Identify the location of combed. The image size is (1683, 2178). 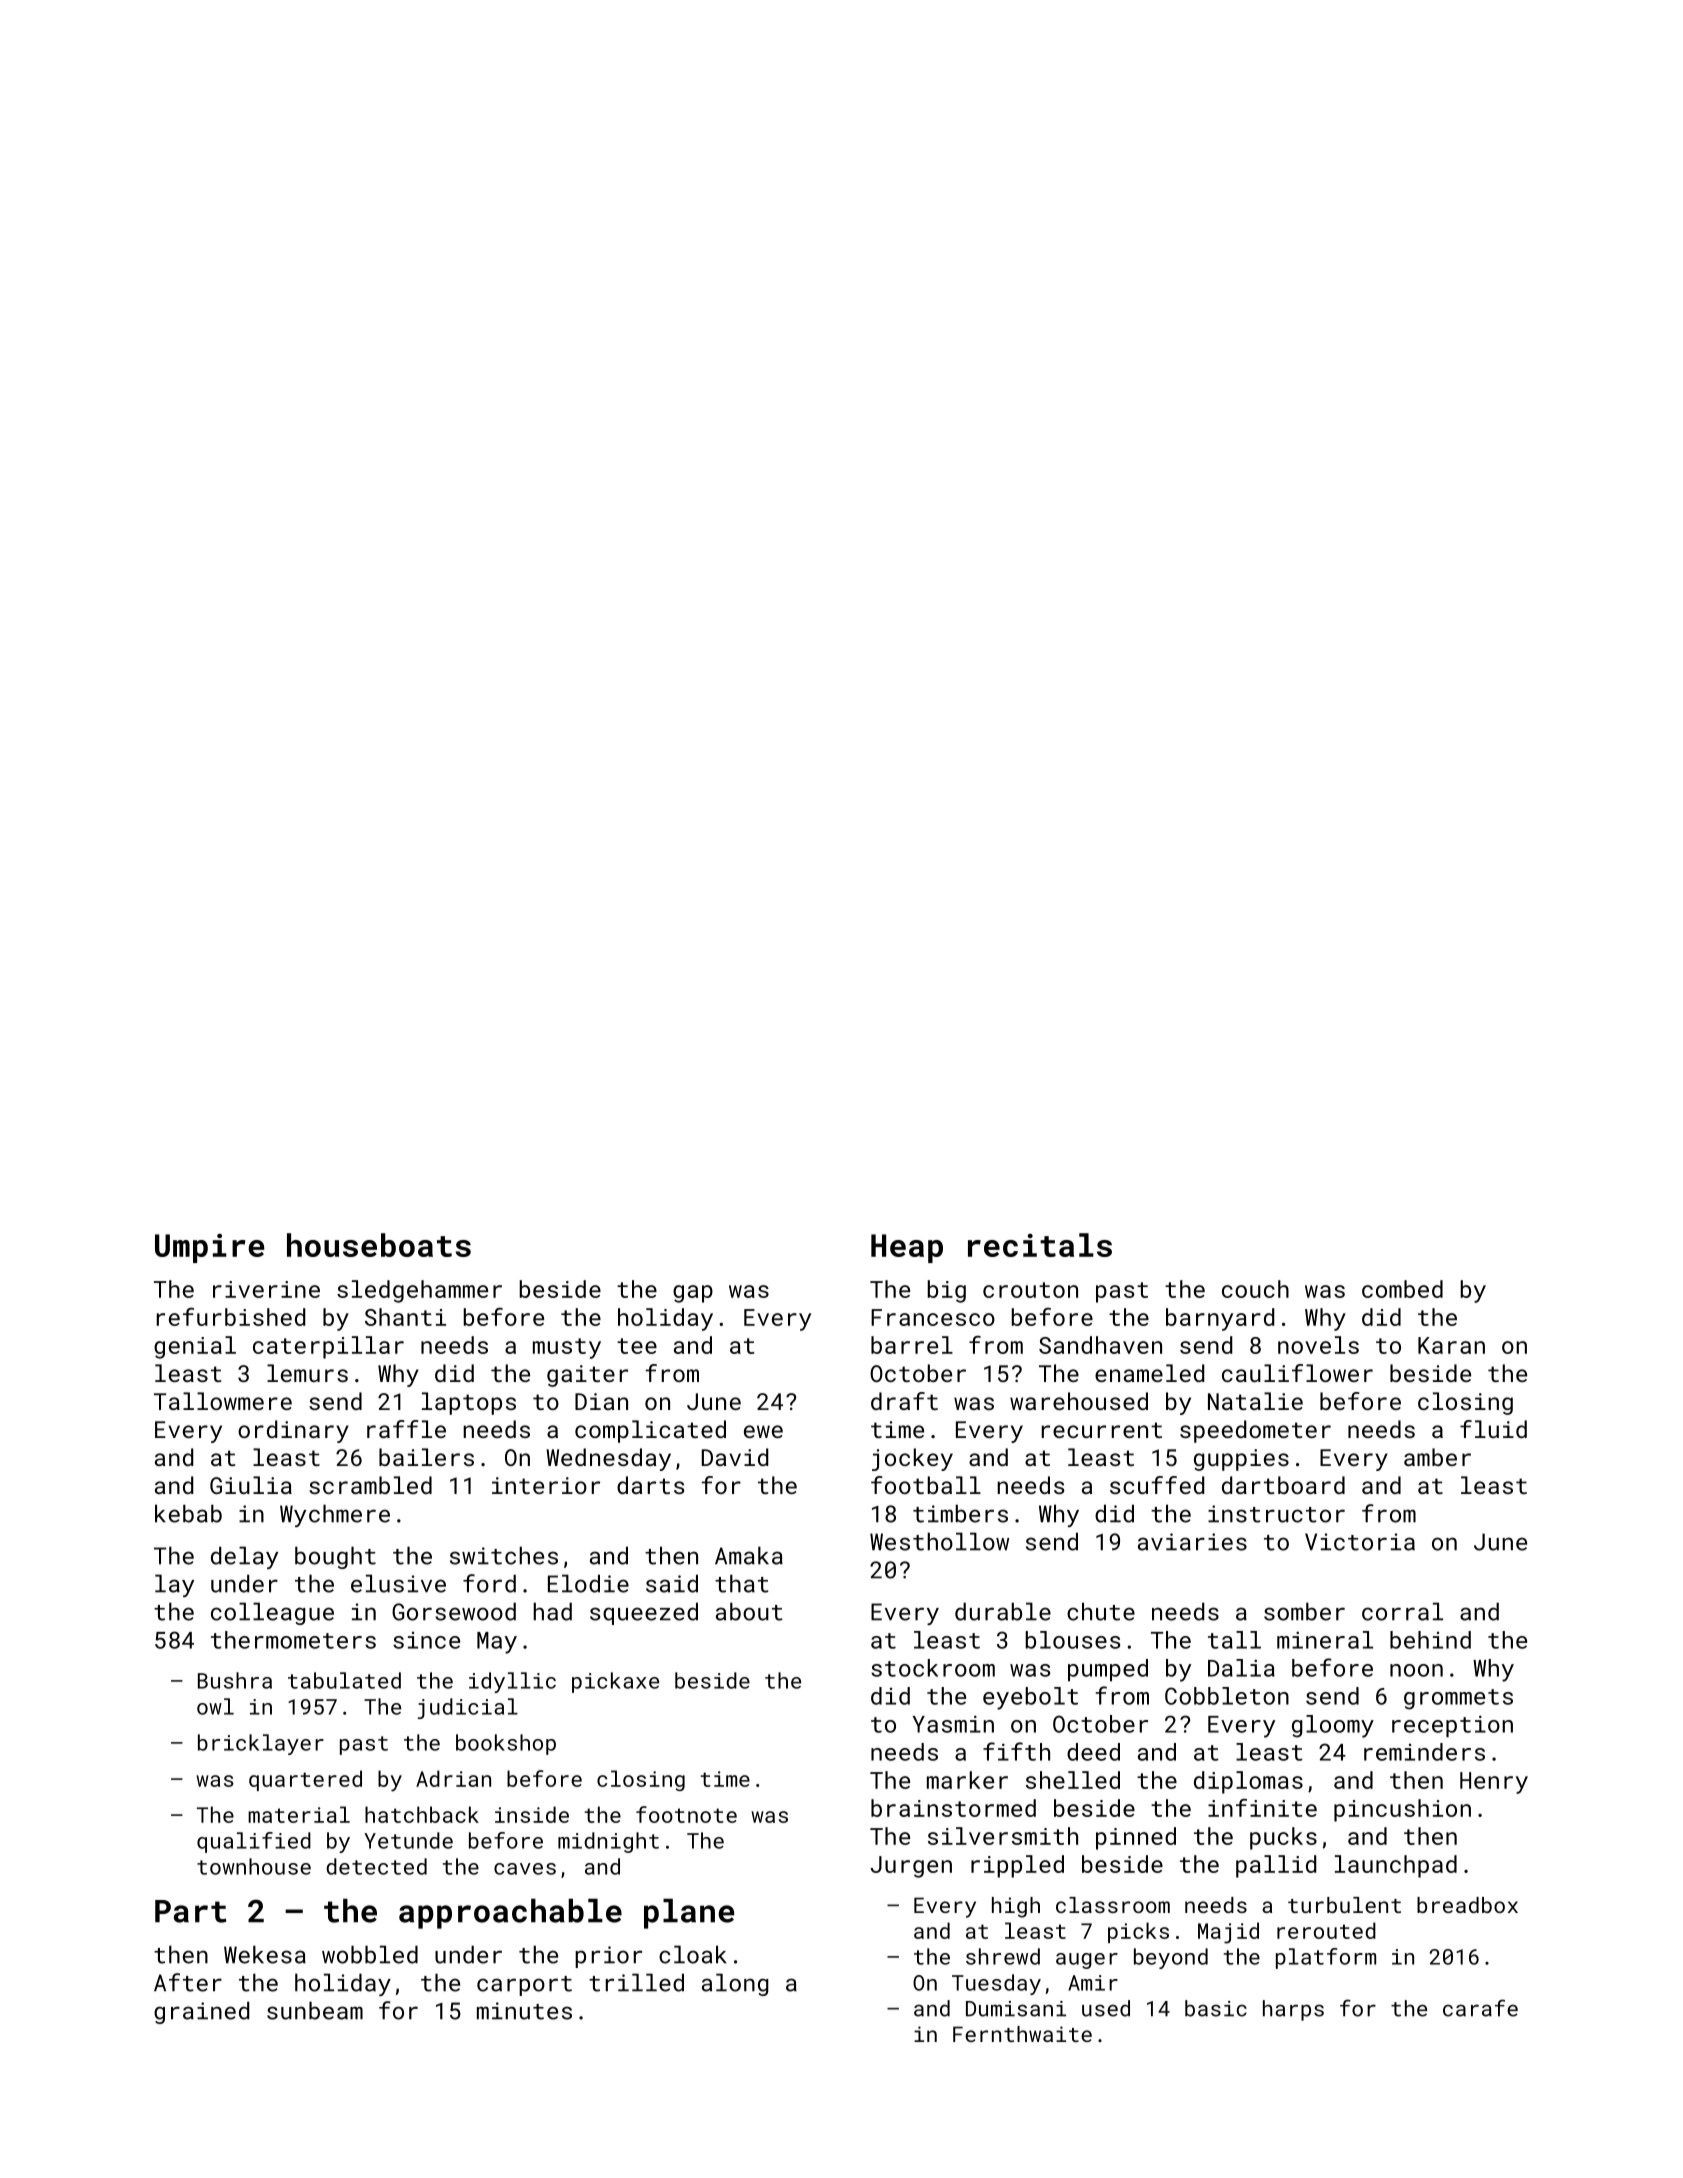
(1402, 1289).
